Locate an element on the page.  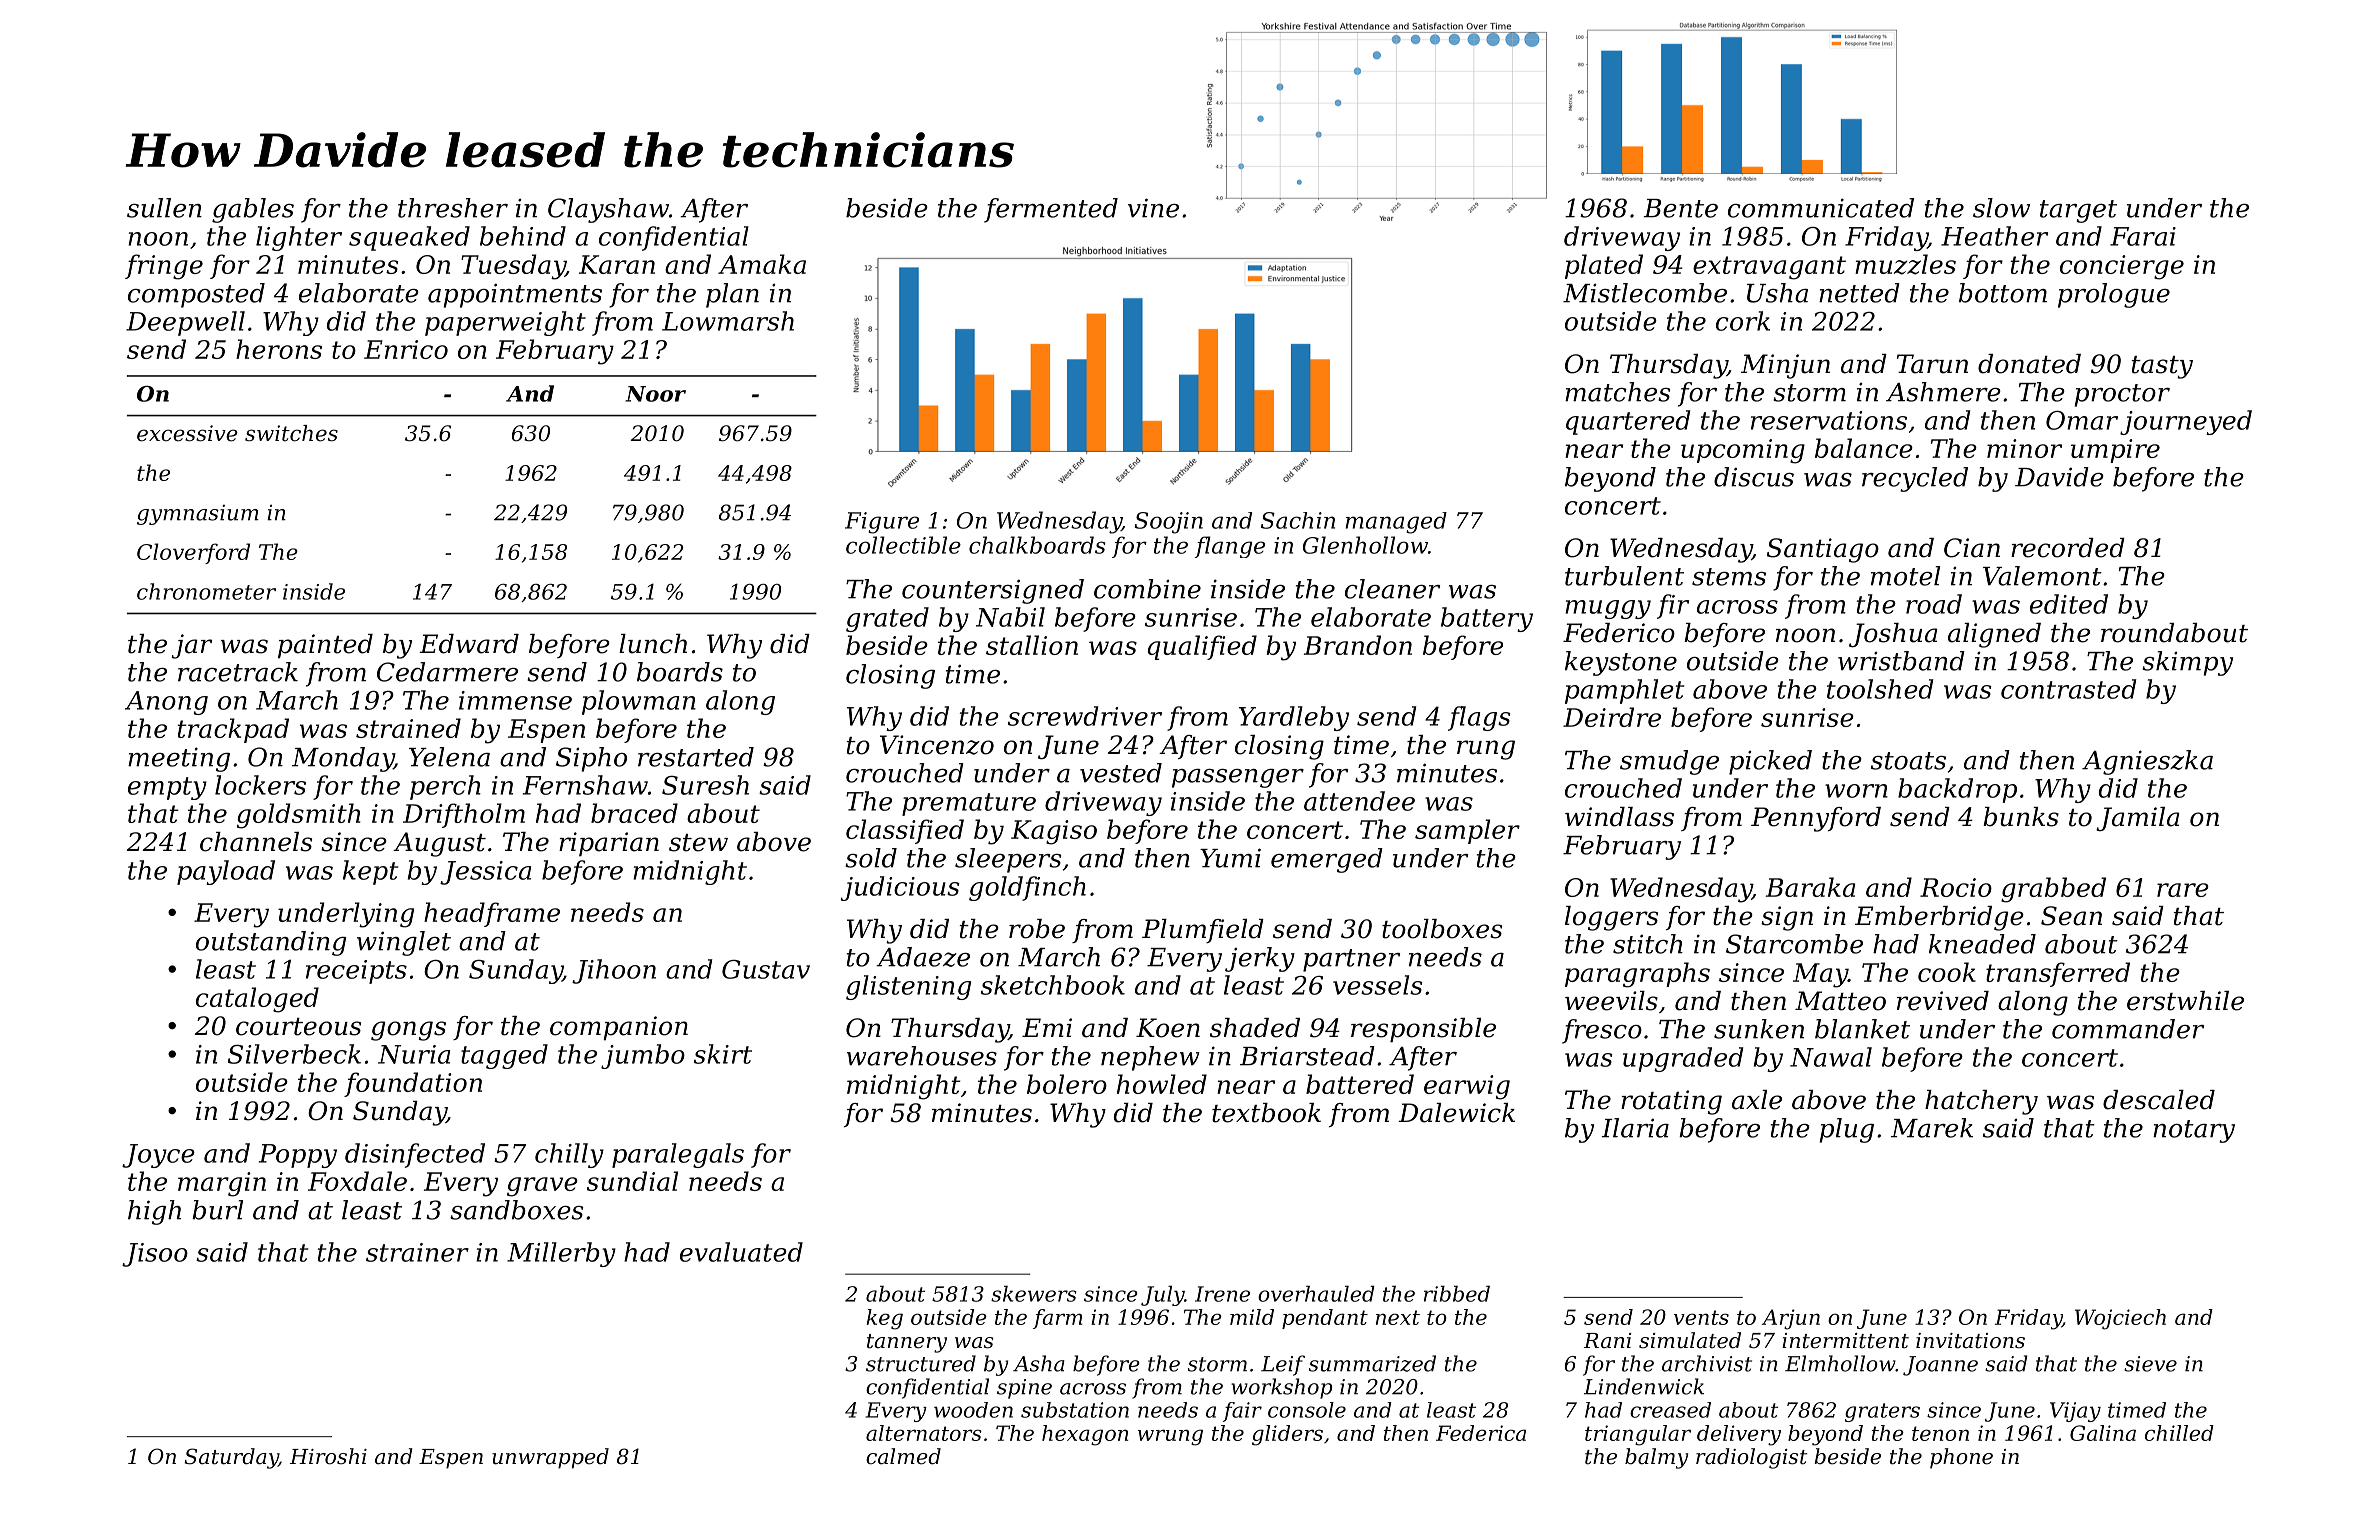
robe is located at coordinates (1037, 929).
